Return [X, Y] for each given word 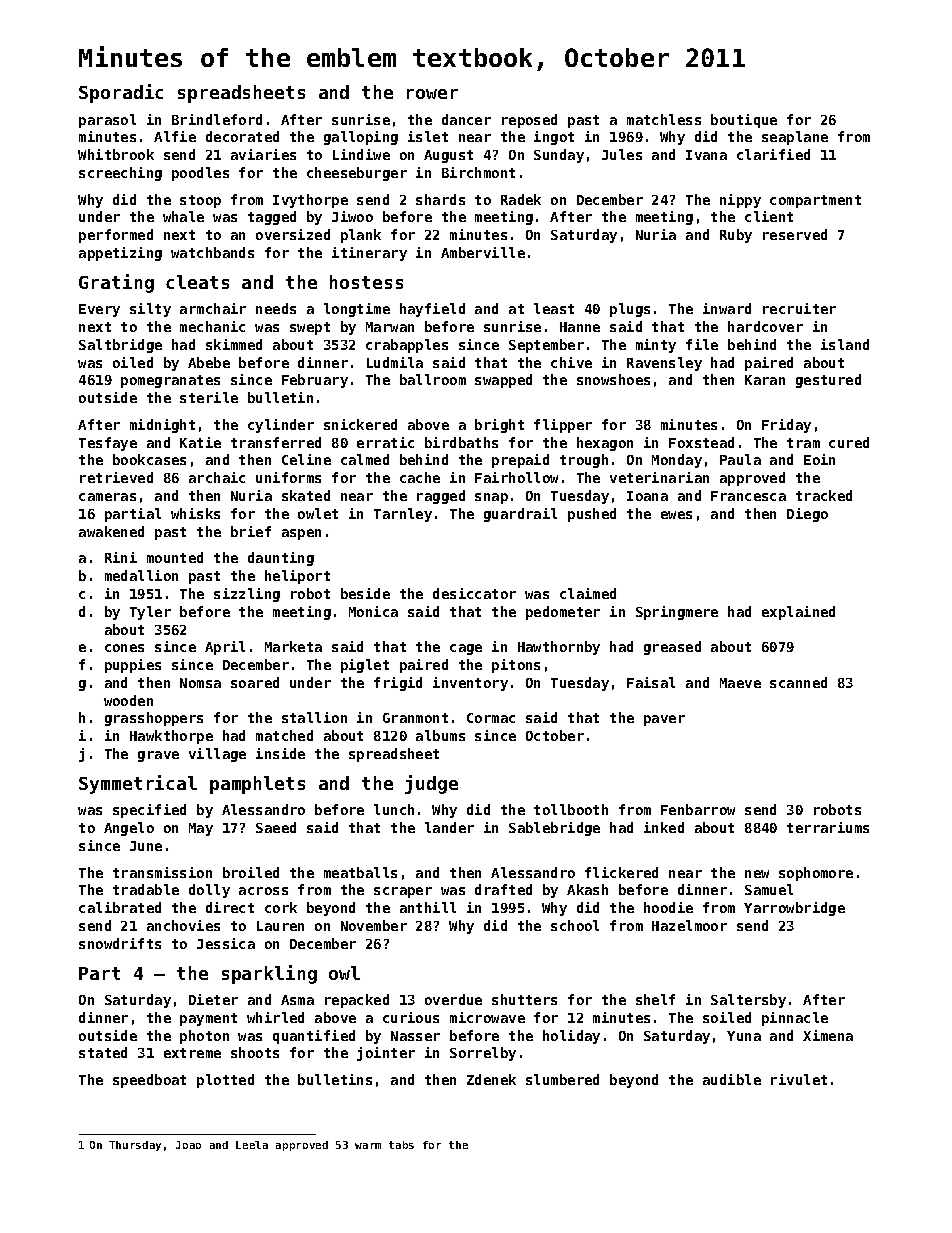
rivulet [799, 1079]
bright [499, 426]
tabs [401, 1145]
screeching [120, 174]
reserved [795, 234]
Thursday [135, 1146]
